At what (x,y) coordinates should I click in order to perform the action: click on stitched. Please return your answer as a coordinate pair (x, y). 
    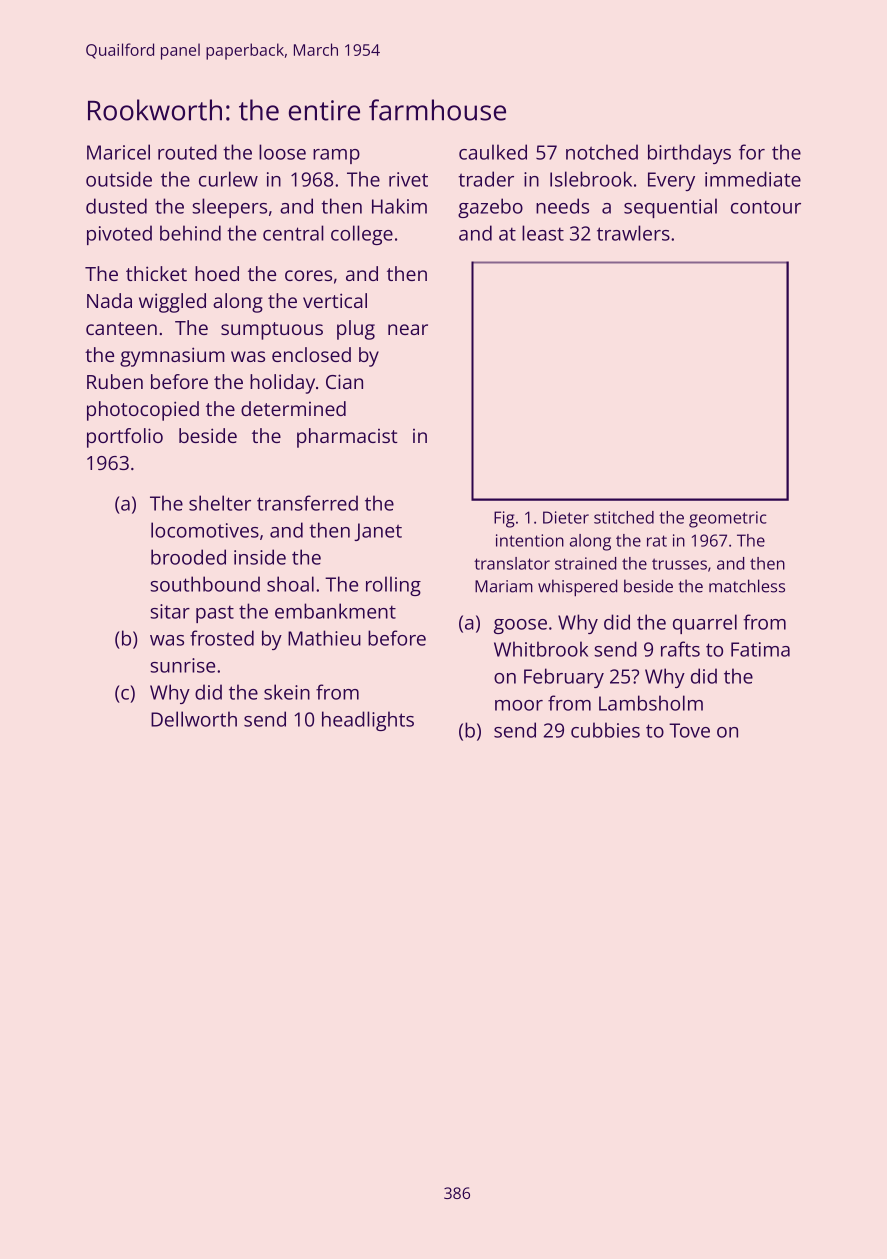
    Looking at the image, I should click on (624, 517).
